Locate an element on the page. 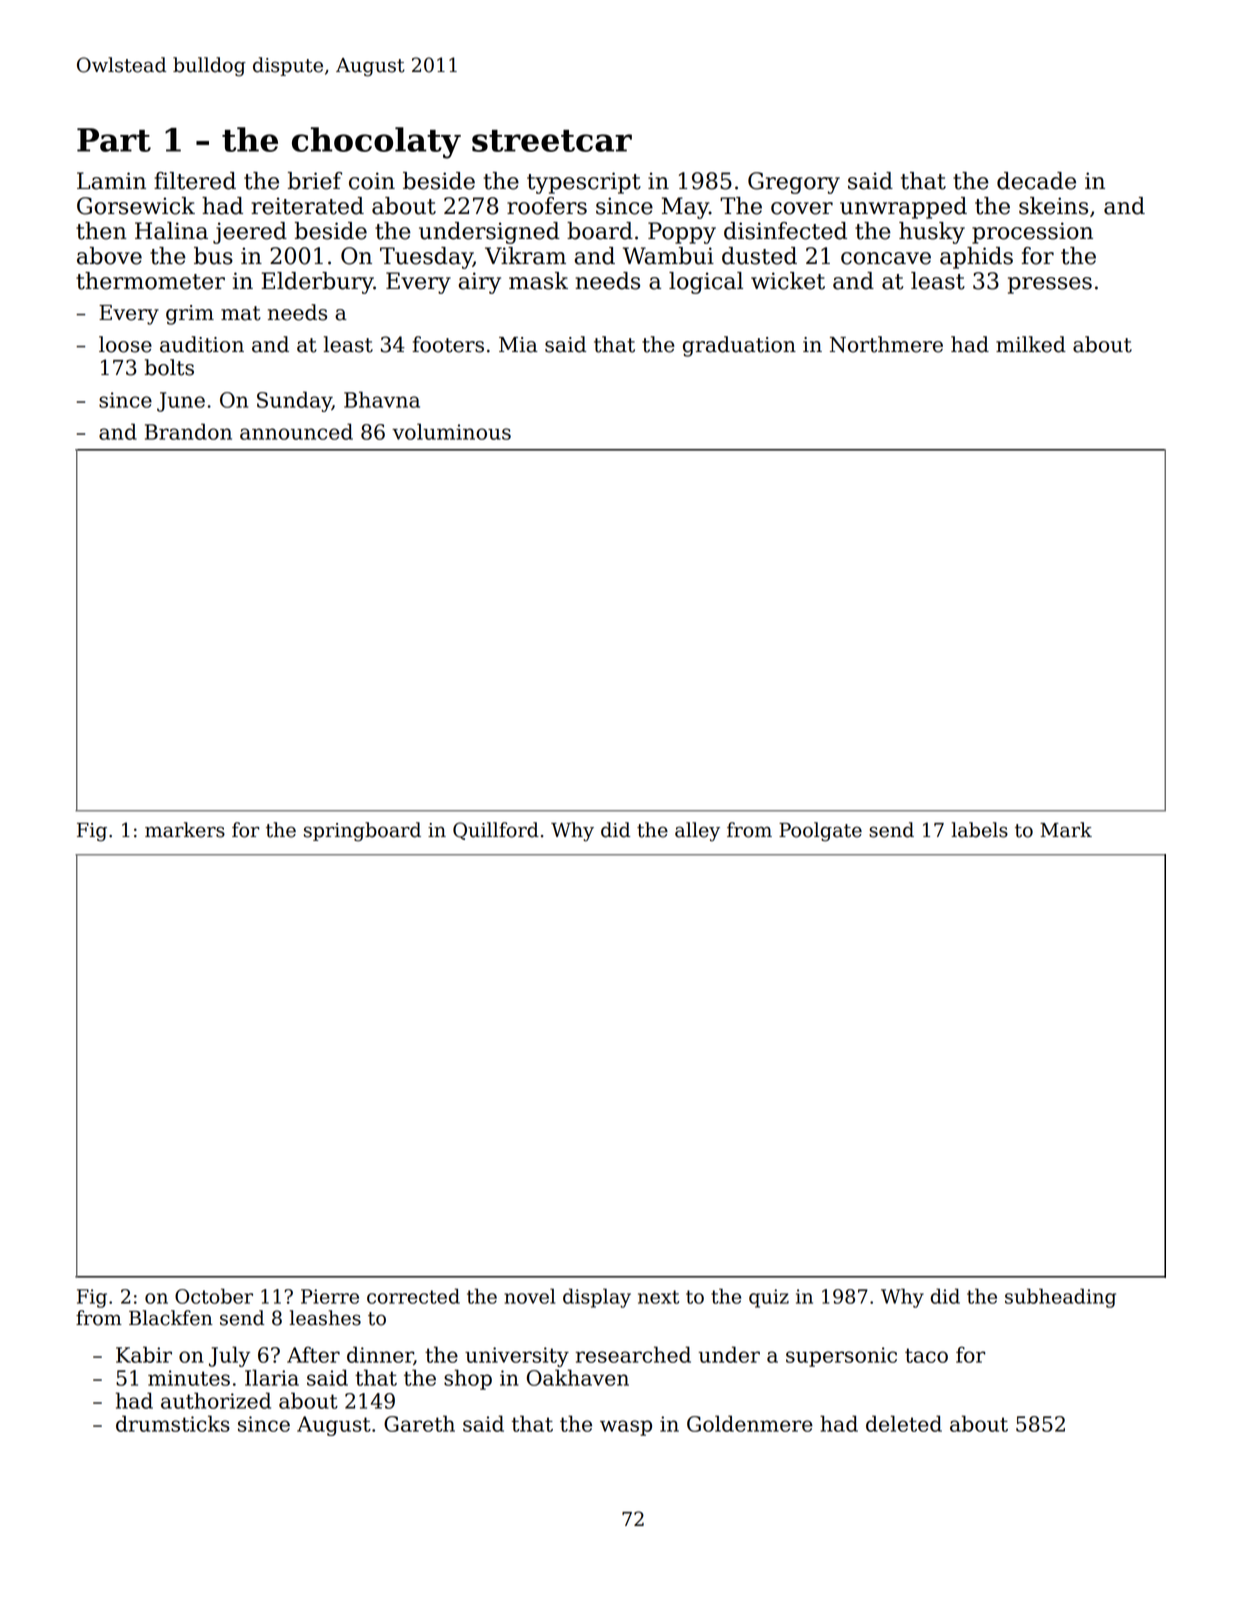 This document has height=1607, width=1242. milked is located at coordinates (1031, 344).
